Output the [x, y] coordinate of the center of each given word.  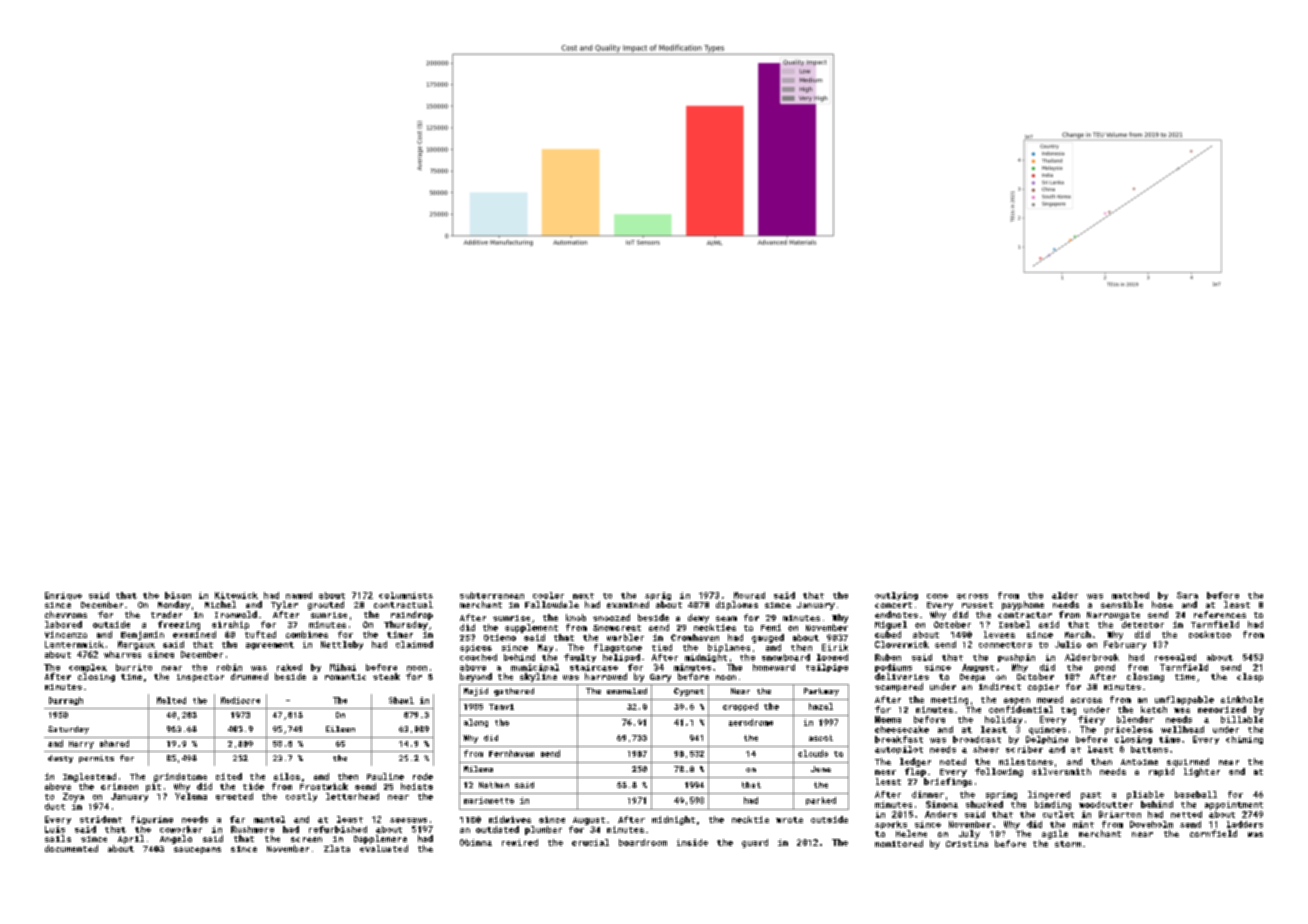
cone [937, 596]
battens [1149, 749]
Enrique [63, 596]
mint [1083, 824]
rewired [520, 842]
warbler [625, 637]
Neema [888, 719]
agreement [270, 646]
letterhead [352, 796]
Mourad [749, 595]
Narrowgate [1113, 616]
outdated [497, 829]
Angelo [176, 839]
